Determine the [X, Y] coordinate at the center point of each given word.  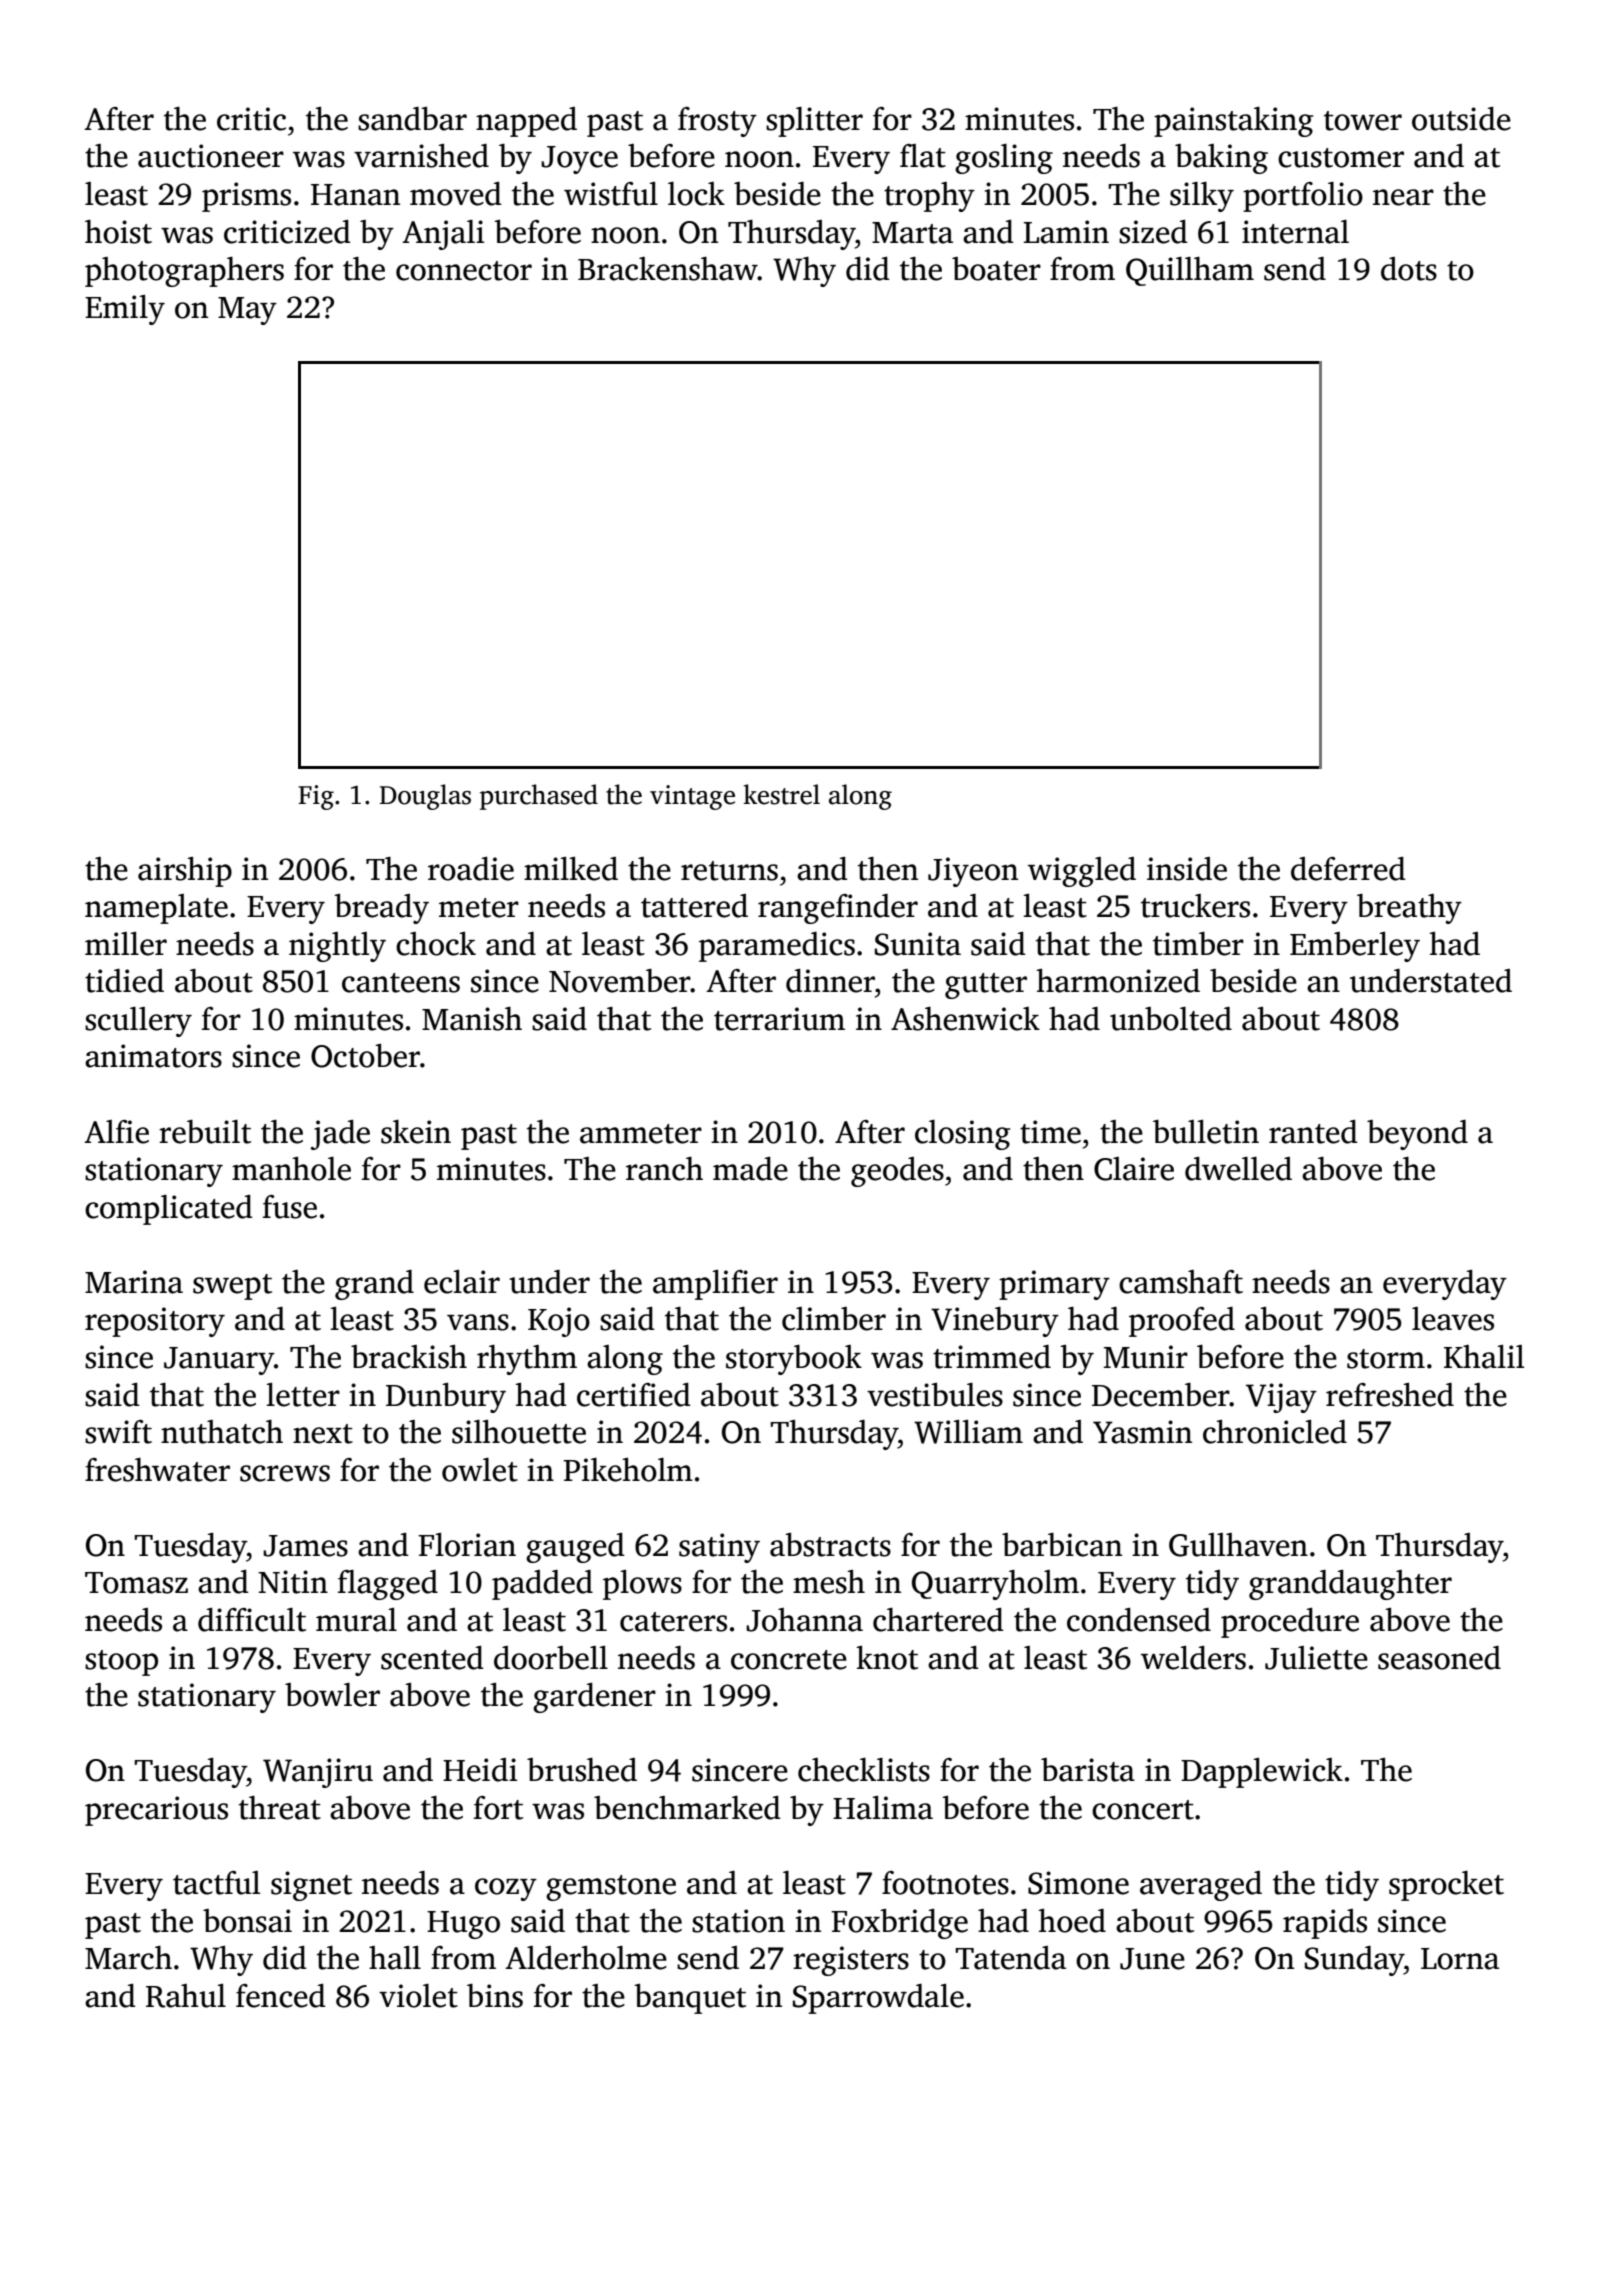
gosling [1004, 159]
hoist [118, 232]
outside [1461, 119]
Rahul [186, 1996]
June [1152, 1959]
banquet [690, 1999]
